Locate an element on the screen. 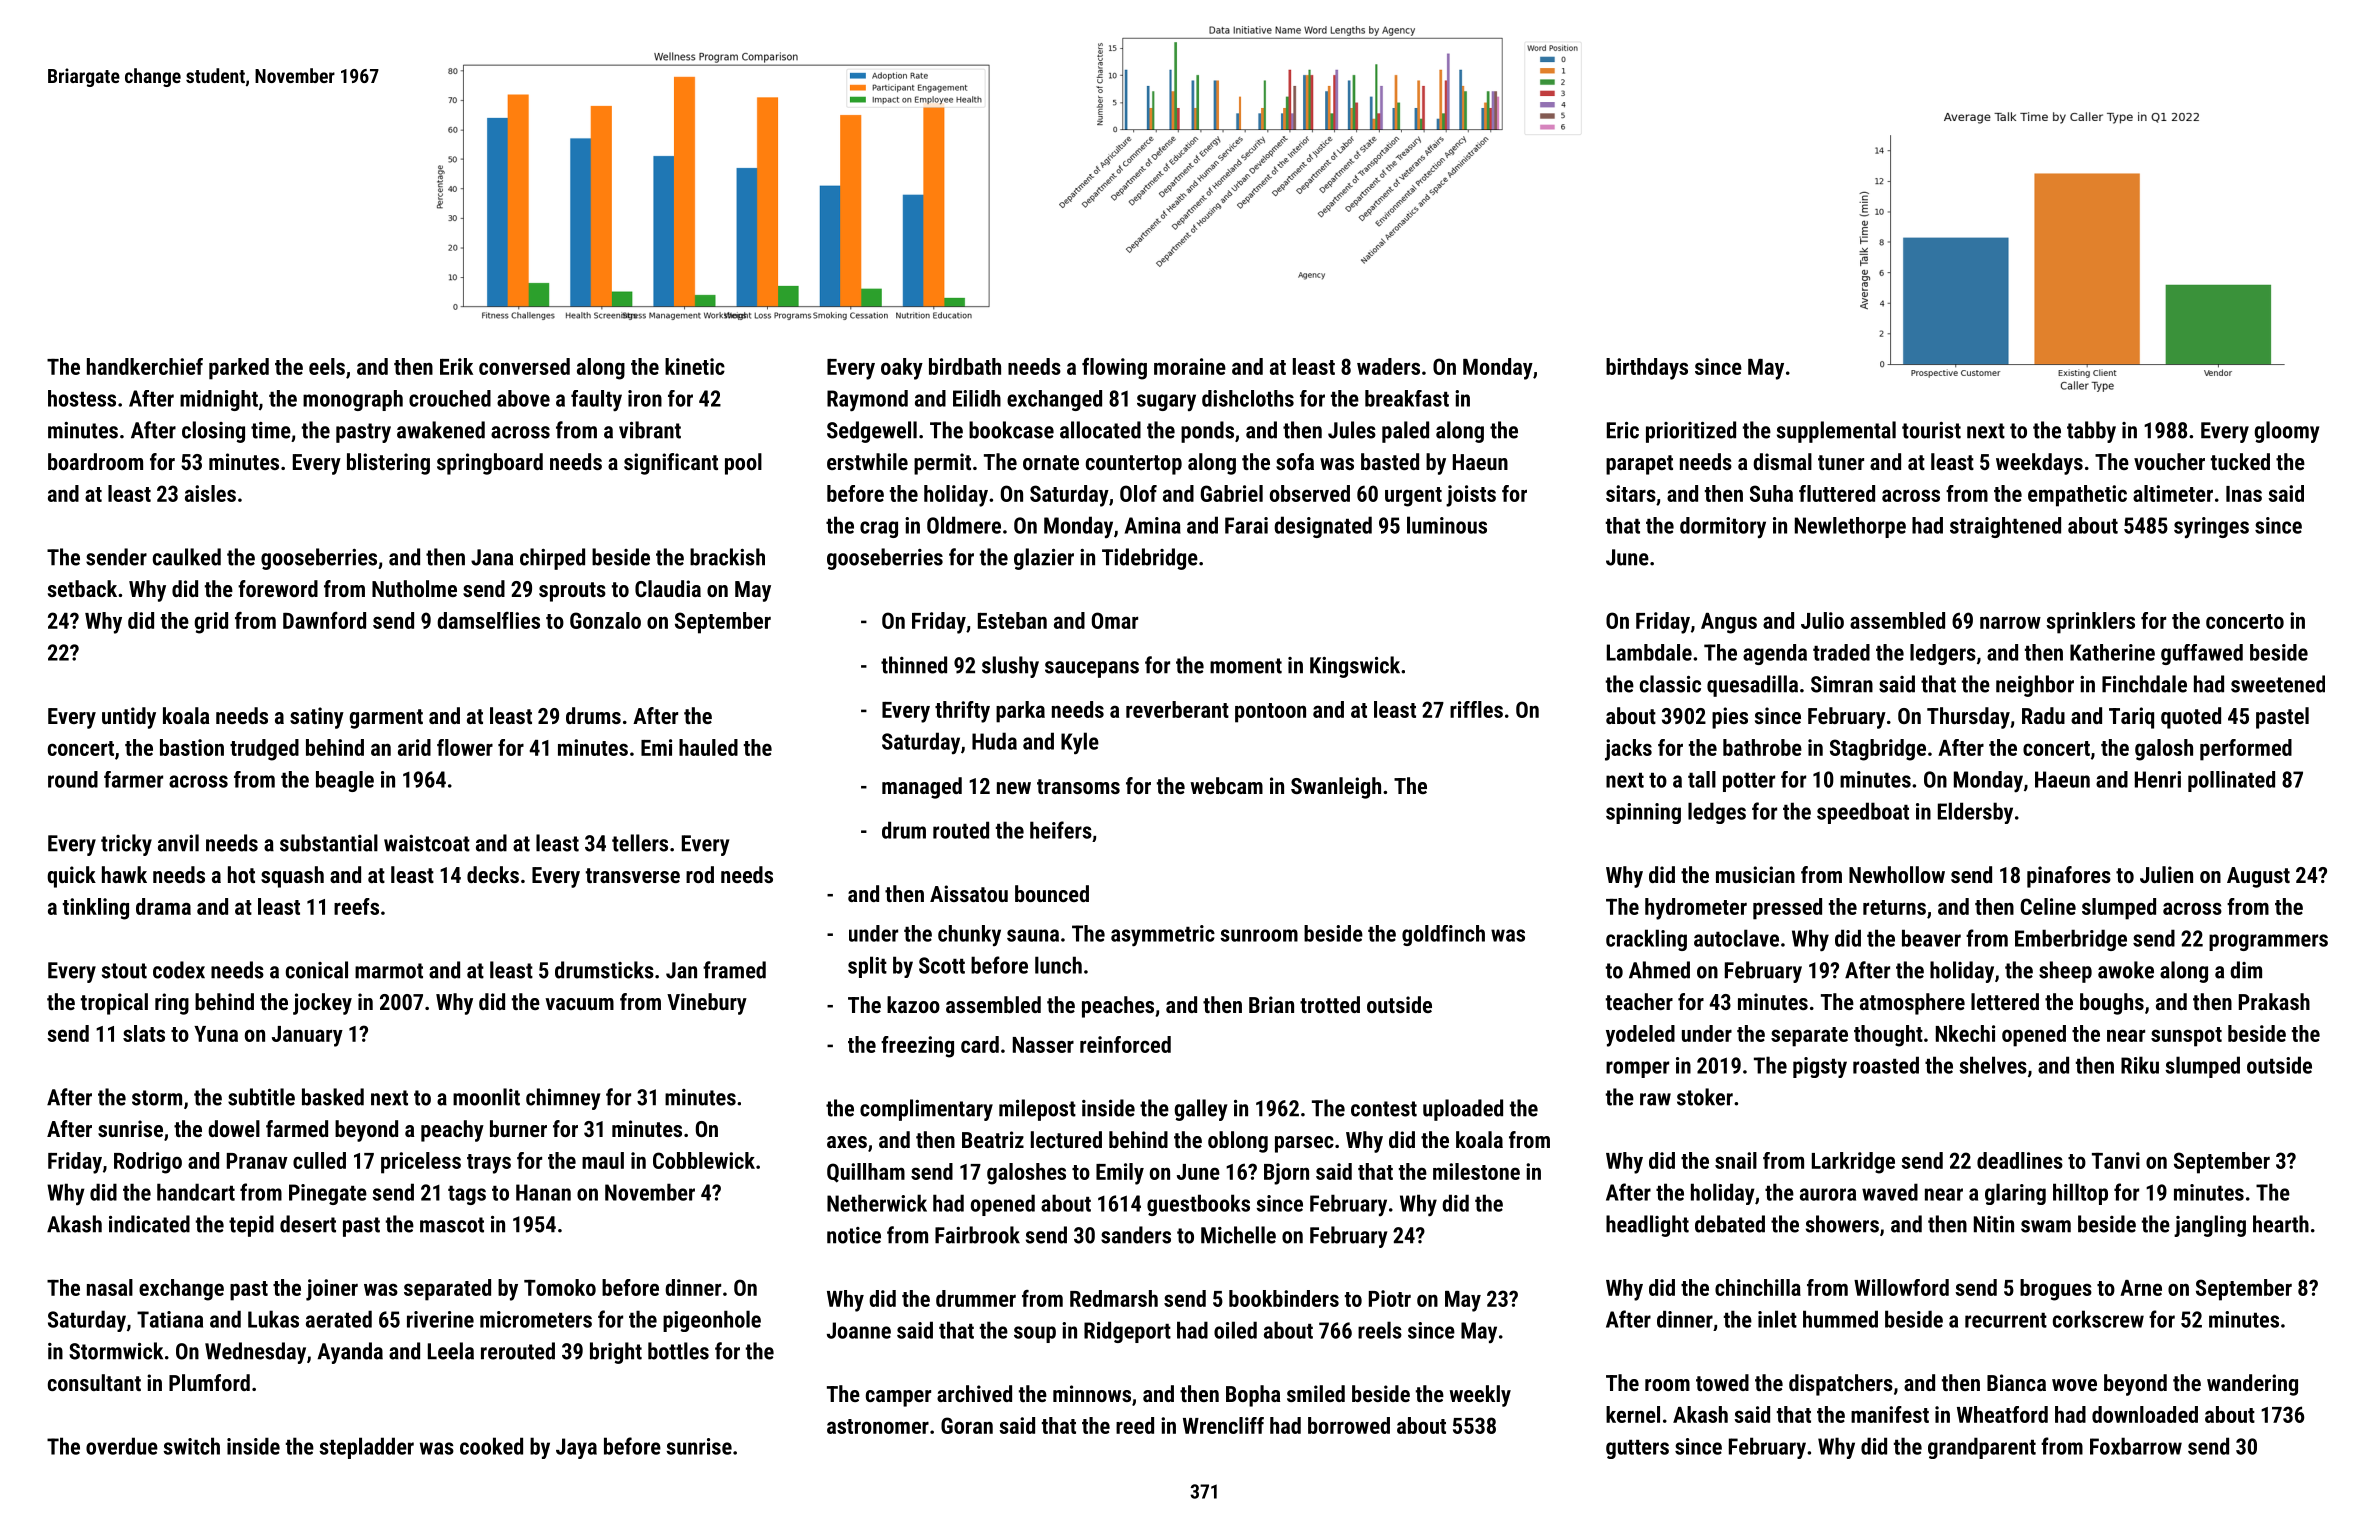  jangling is located at coordinates (2210, 1226).
